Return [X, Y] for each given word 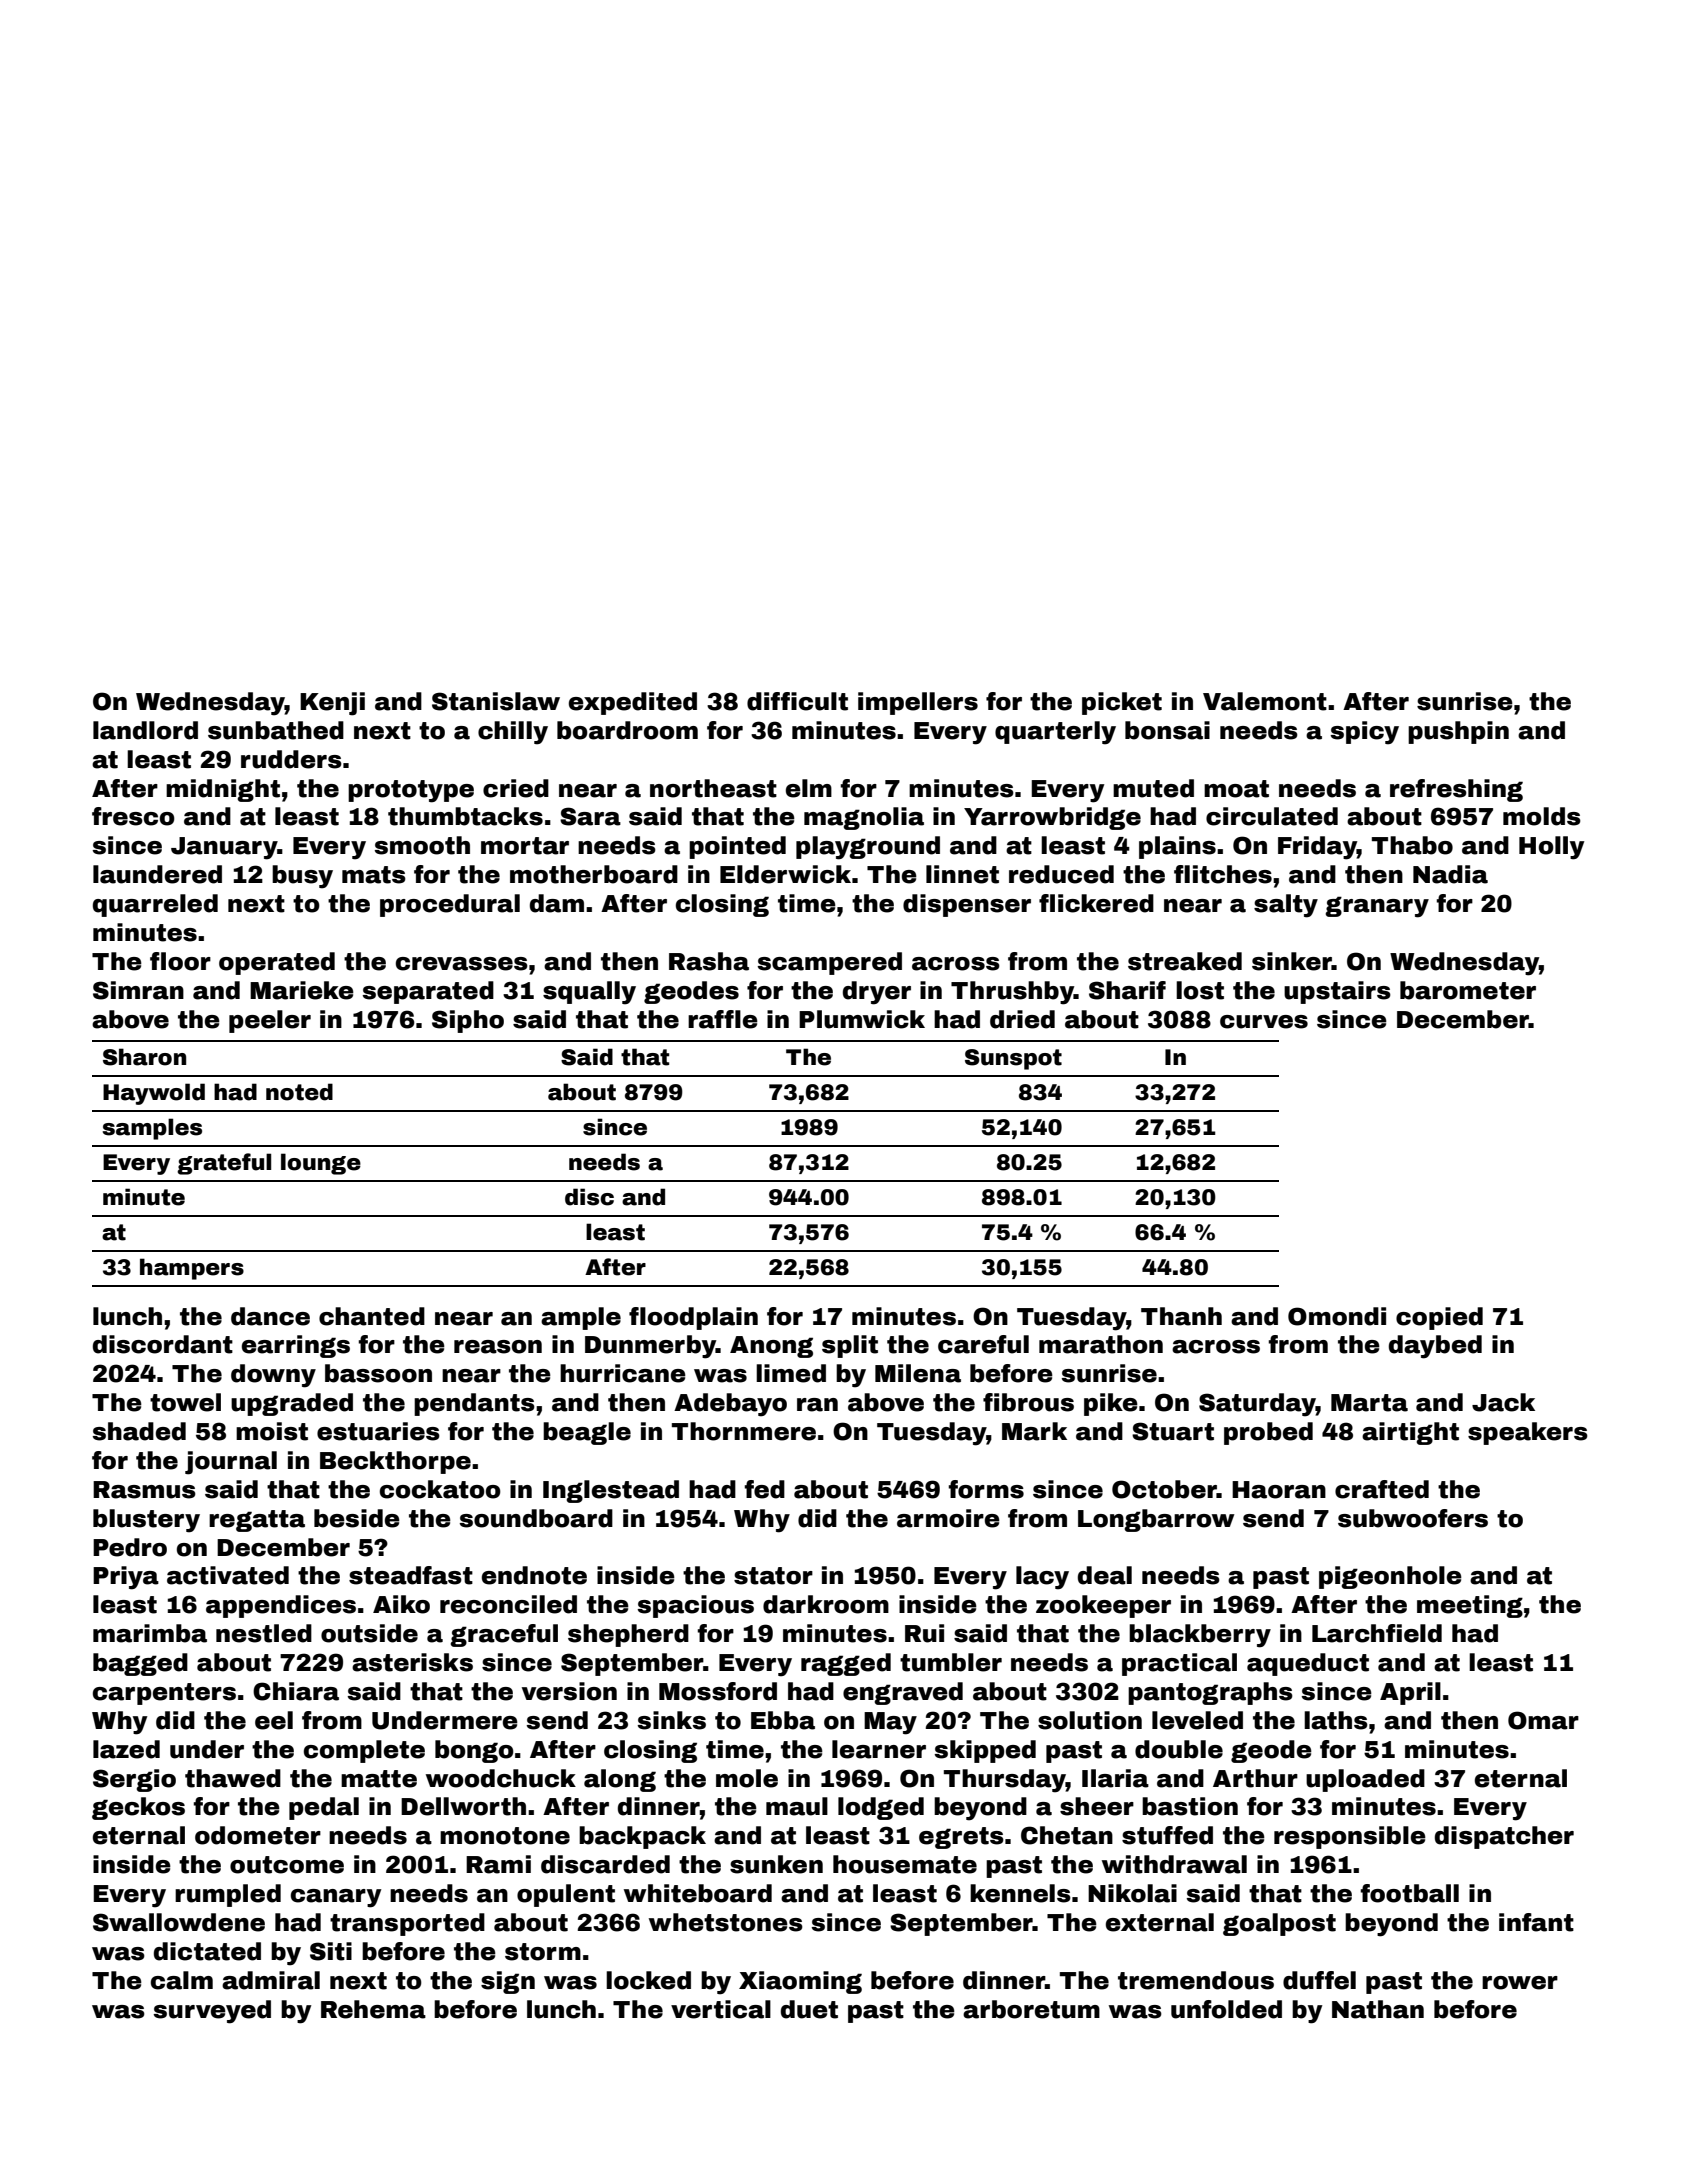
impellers [918, 703]
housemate [905, 1864]
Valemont [1265, 701]
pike [1111, 1404]
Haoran [1279, 1490]
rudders [291, 759]
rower [1520, 1983]
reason [498, 1347]
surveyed [212, 2012]
